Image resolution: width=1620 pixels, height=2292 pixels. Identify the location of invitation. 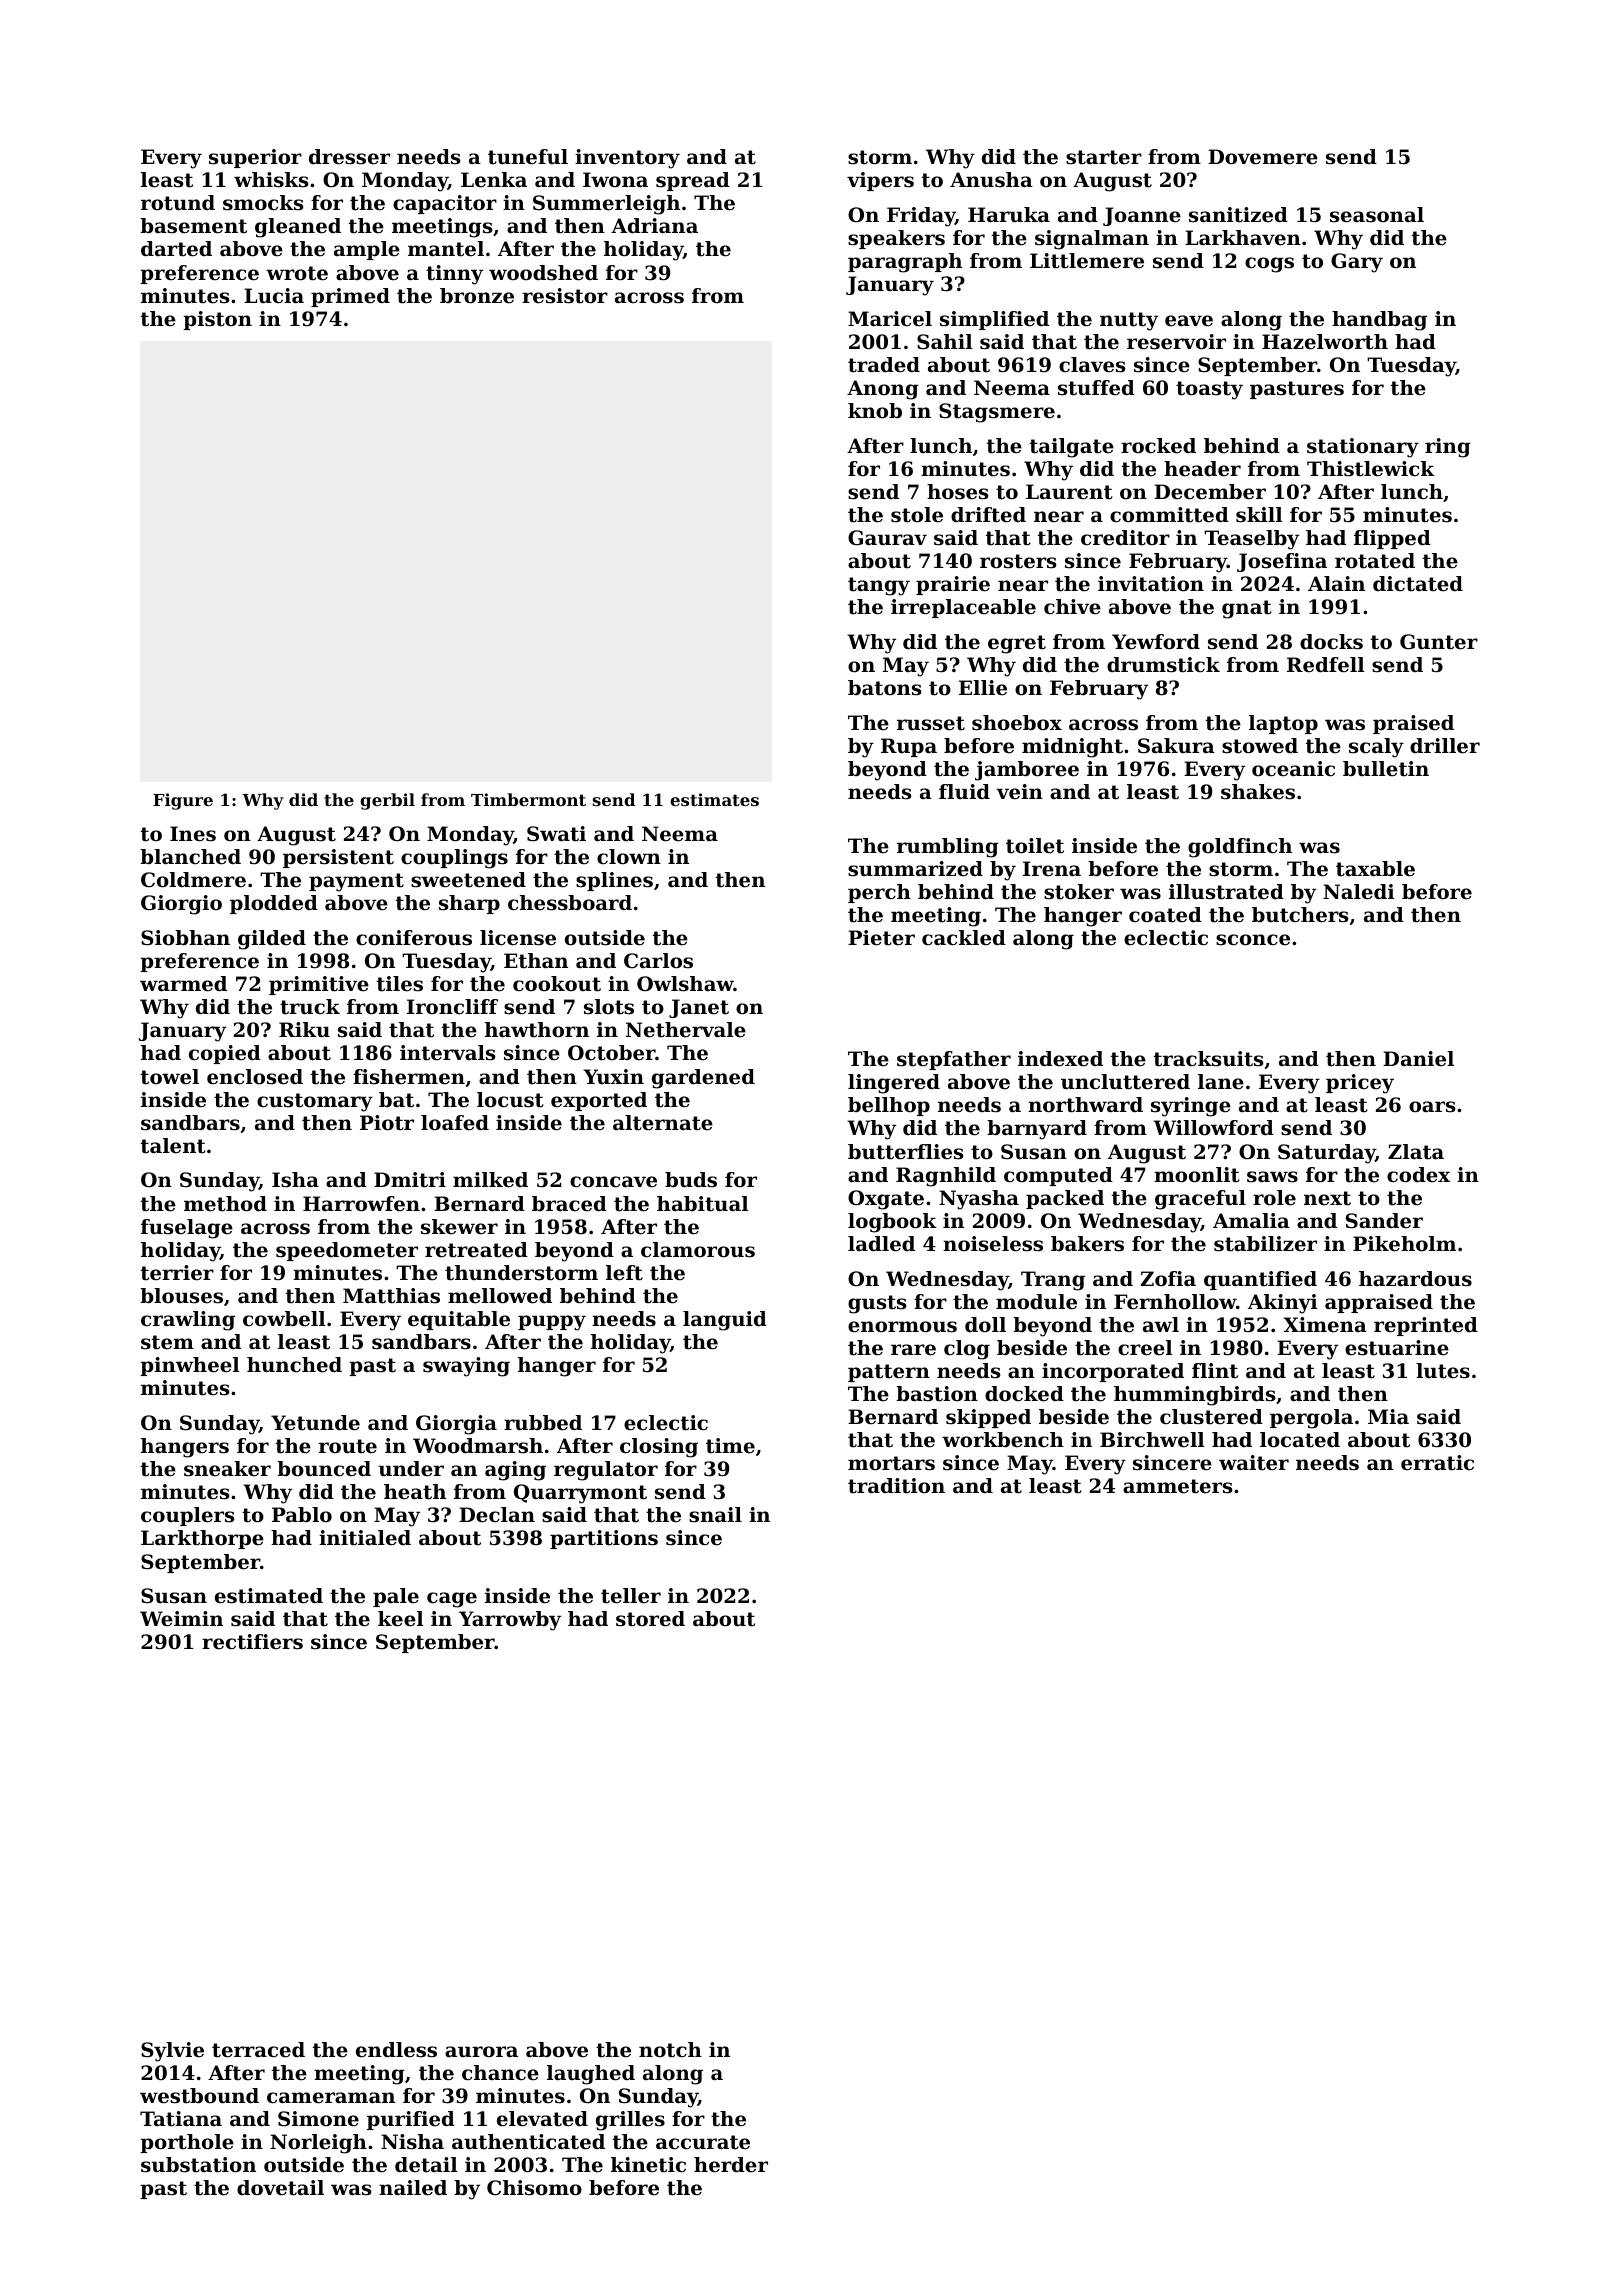
(1151, 584).
